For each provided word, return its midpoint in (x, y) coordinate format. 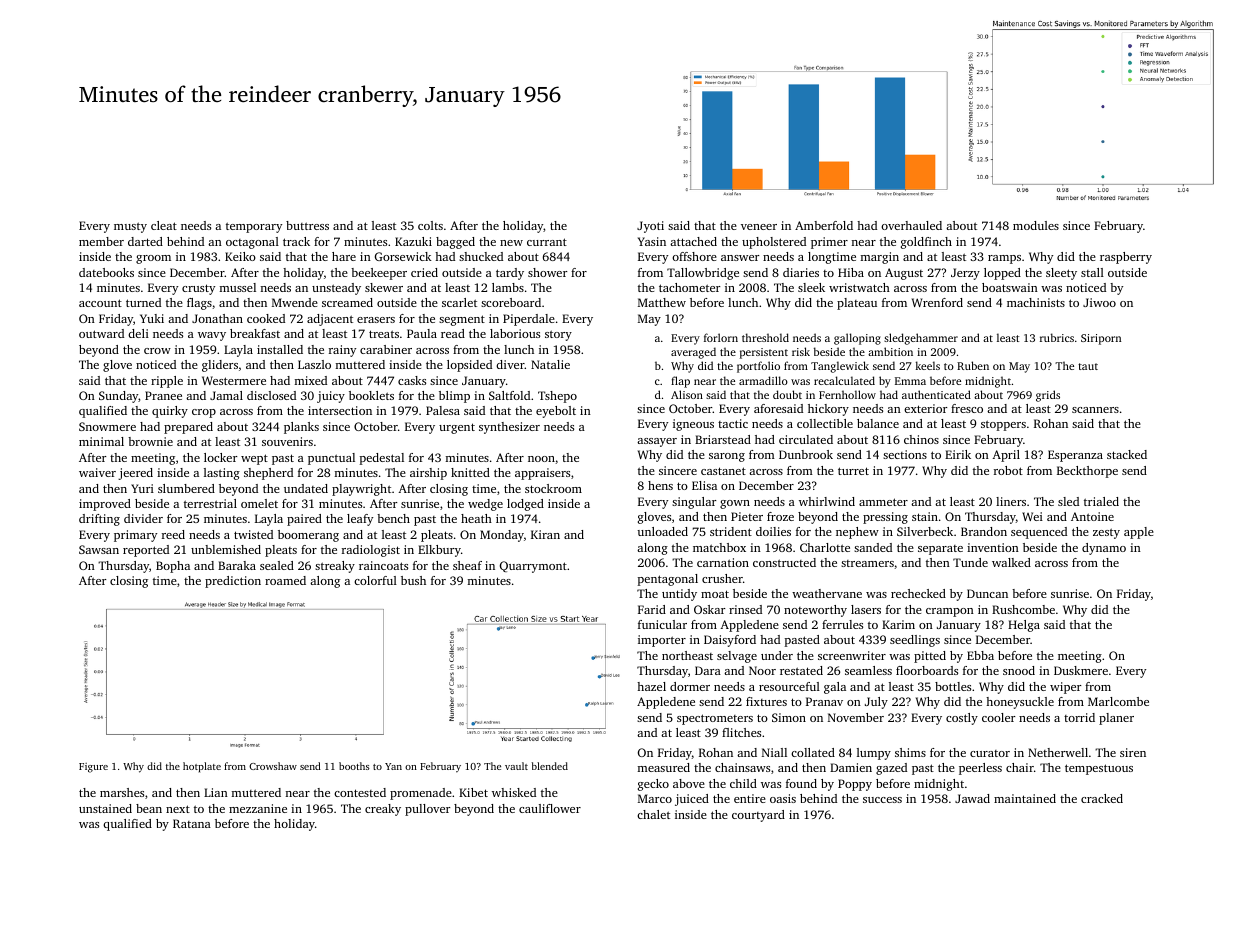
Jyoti (650, 227)
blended (550, 766)
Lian (216, 792)
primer (829, 243)
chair (1020, 767)
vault (516, 766)
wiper (1065, 688)
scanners (1095, 410)
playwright (361, 490)
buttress (307, 225)
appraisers (542, 474)
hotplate (202, 767)
